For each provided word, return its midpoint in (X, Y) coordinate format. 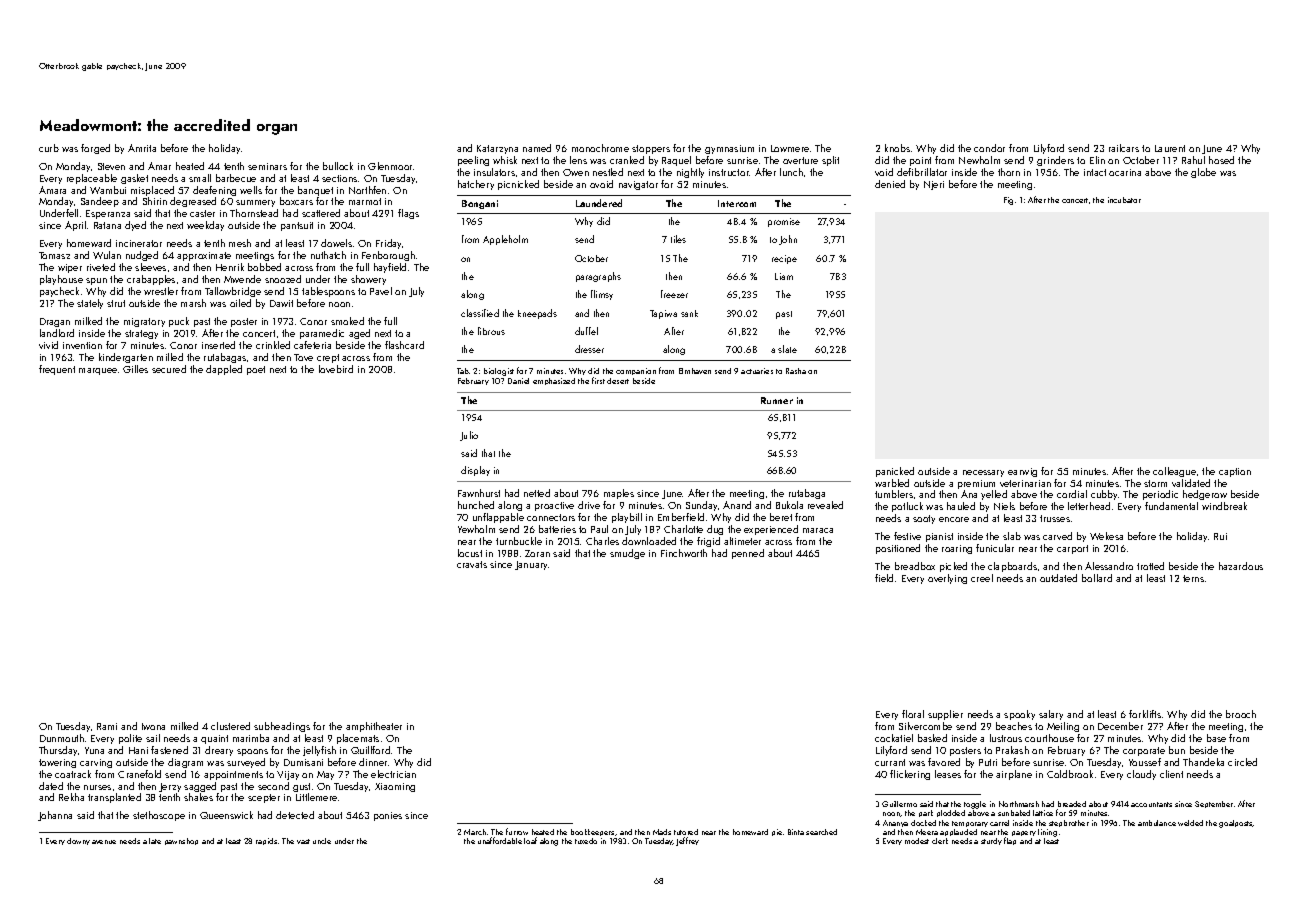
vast (303, 841)
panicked (895, 472)
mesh (240, 243)
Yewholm (476, 529)
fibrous (491, 331)
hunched (476, 505)
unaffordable (500, 840)
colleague (1174, 472)
